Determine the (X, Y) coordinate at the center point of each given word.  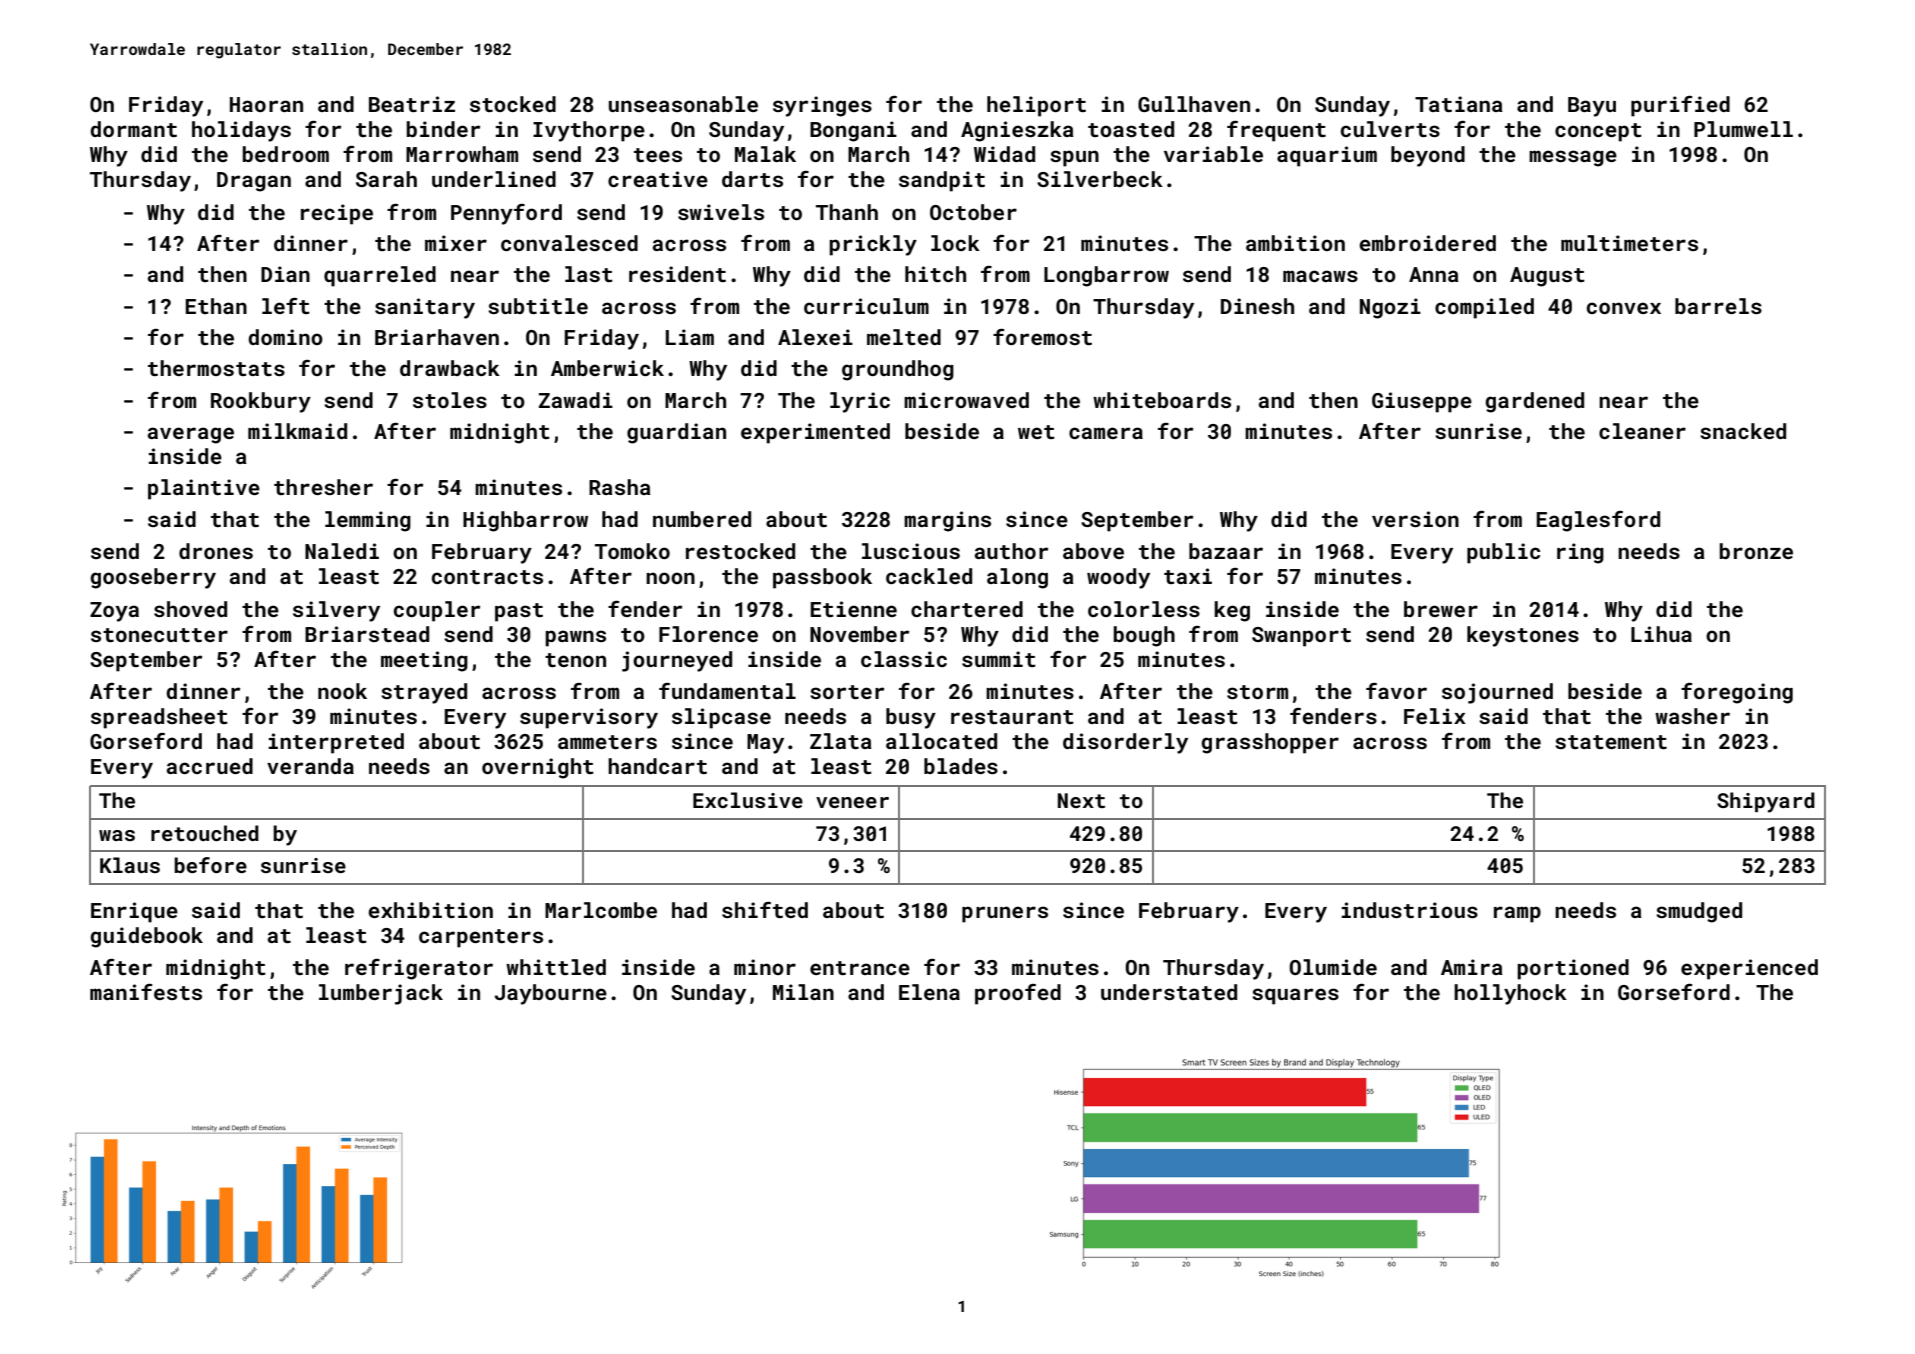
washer (1692, 716)
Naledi (342, 551)
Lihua (1661, 634)
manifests (146, 992)
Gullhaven (1194, 104)
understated (1169, 992)
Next (1081, 800)
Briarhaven (437, 337)
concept (1598, 132)
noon (670, 578)
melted (904, 337)
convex (1624, 308)
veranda (310, 766)
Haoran (266, 104)
